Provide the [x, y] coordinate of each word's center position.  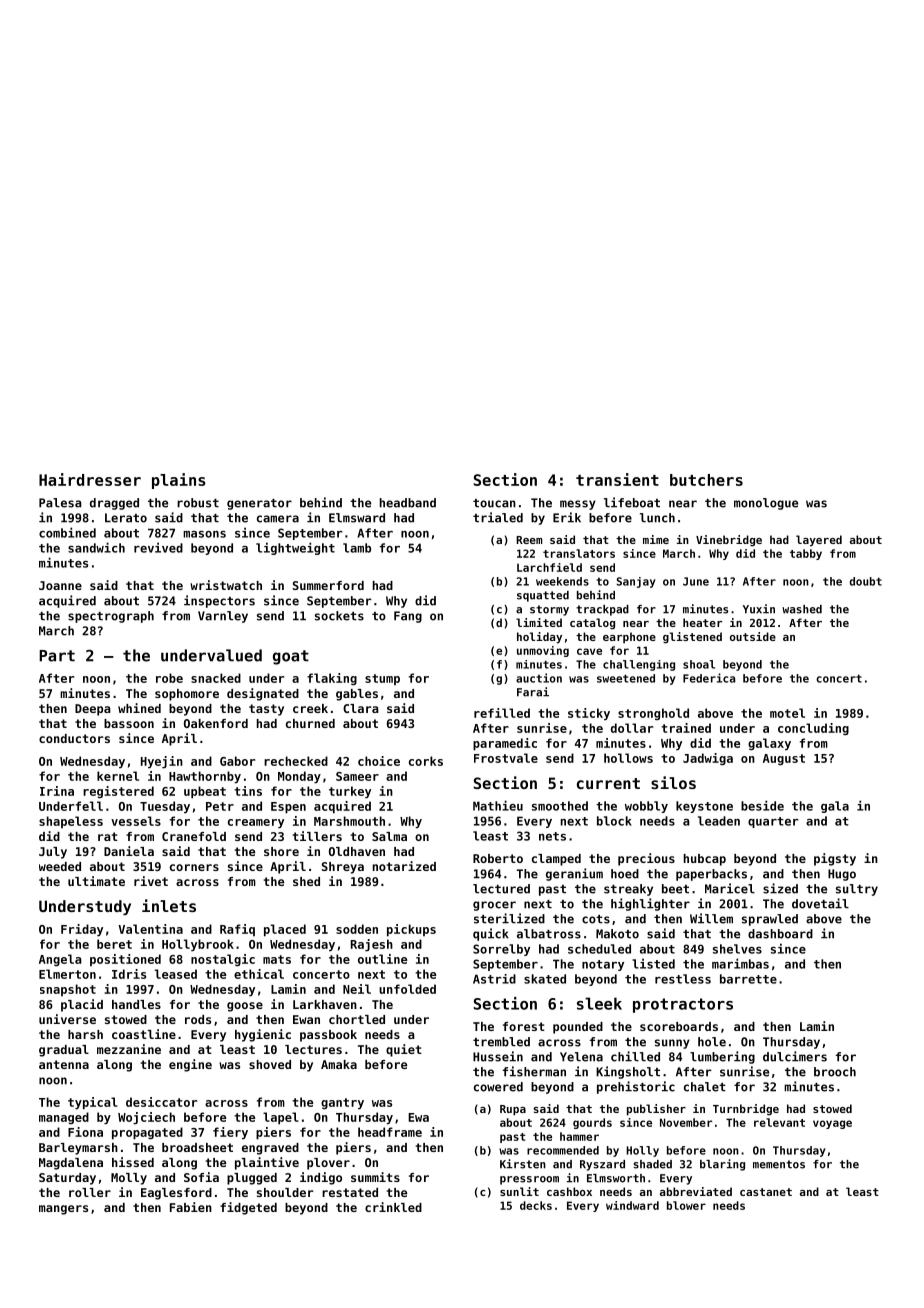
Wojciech [146, 1118]
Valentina [150, 929]
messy [578, 505]
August [784, 759]
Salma [389, 836]
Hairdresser [90, 479]
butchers [706, 480]
